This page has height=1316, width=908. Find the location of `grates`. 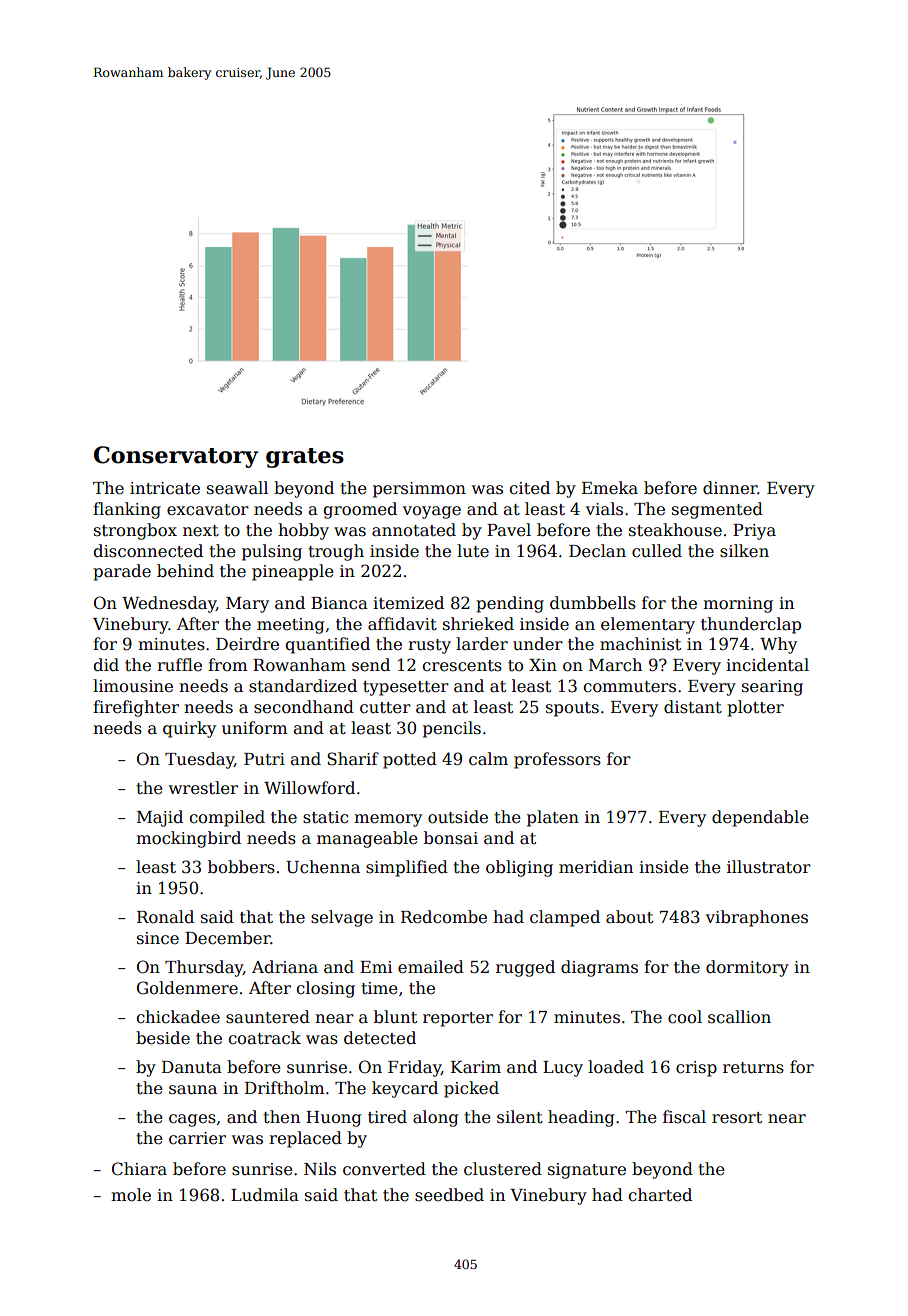

grates is located at coordinates (305, 458).
